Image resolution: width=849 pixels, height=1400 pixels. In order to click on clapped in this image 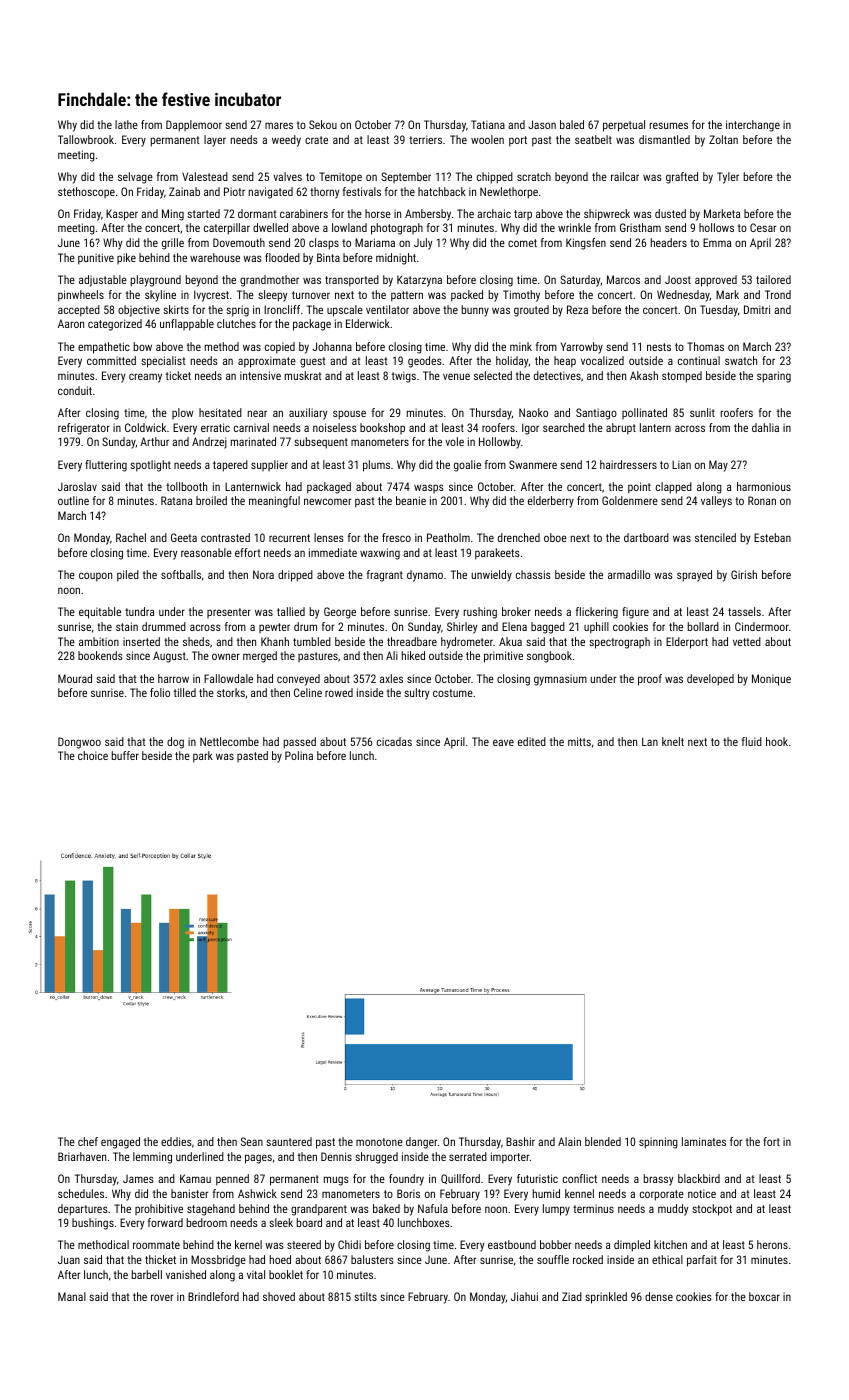, I will do `click(674, 488)`.
